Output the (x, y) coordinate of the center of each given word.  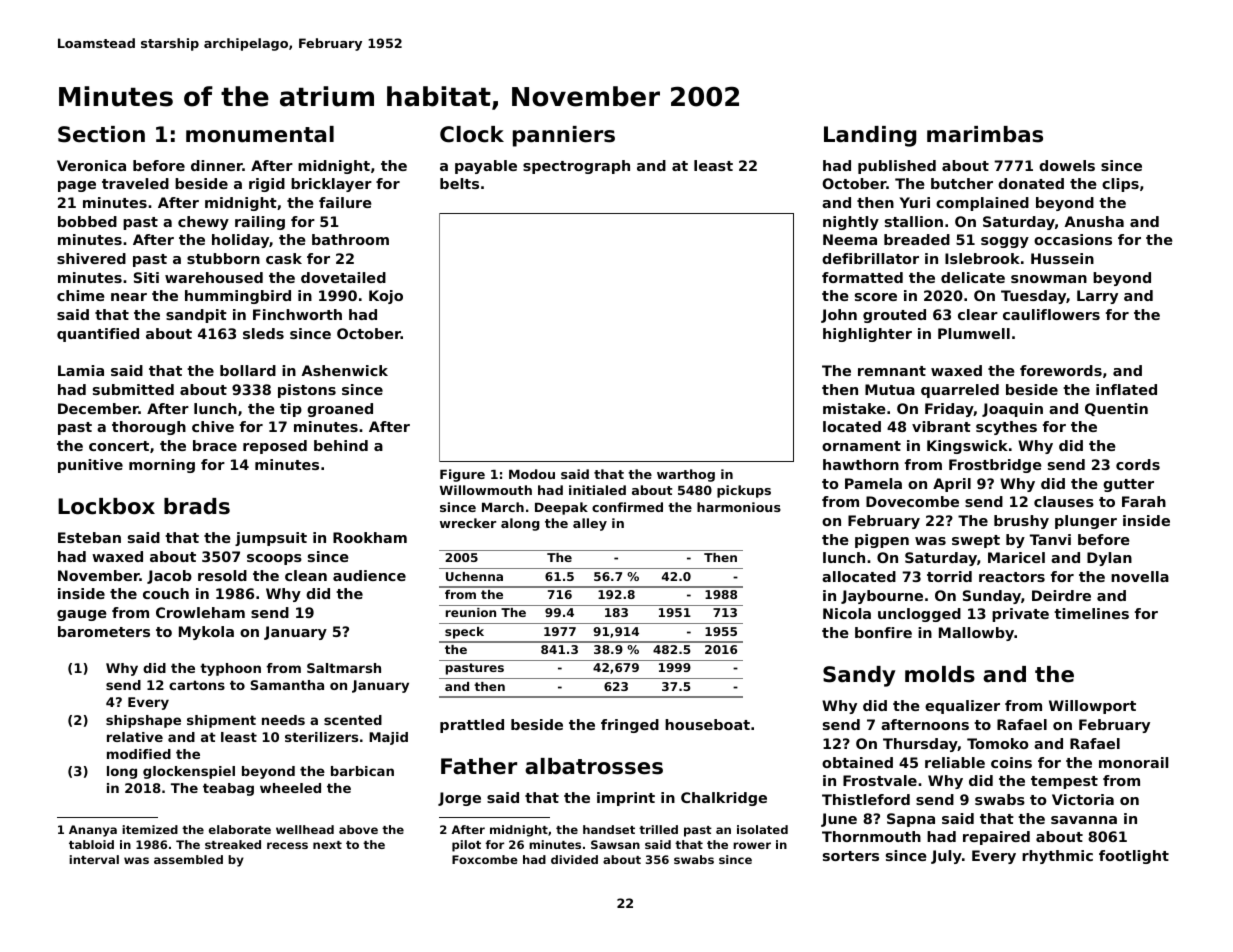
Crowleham (200, 612)
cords (1138, 464)
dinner (217, 165)
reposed (275, 447)
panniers (564, 136)
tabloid (91, 844)
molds (940, 674)
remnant (892, 371)
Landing (870, 136)
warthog (686, 475)
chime (81, 295)
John (839, 316)
